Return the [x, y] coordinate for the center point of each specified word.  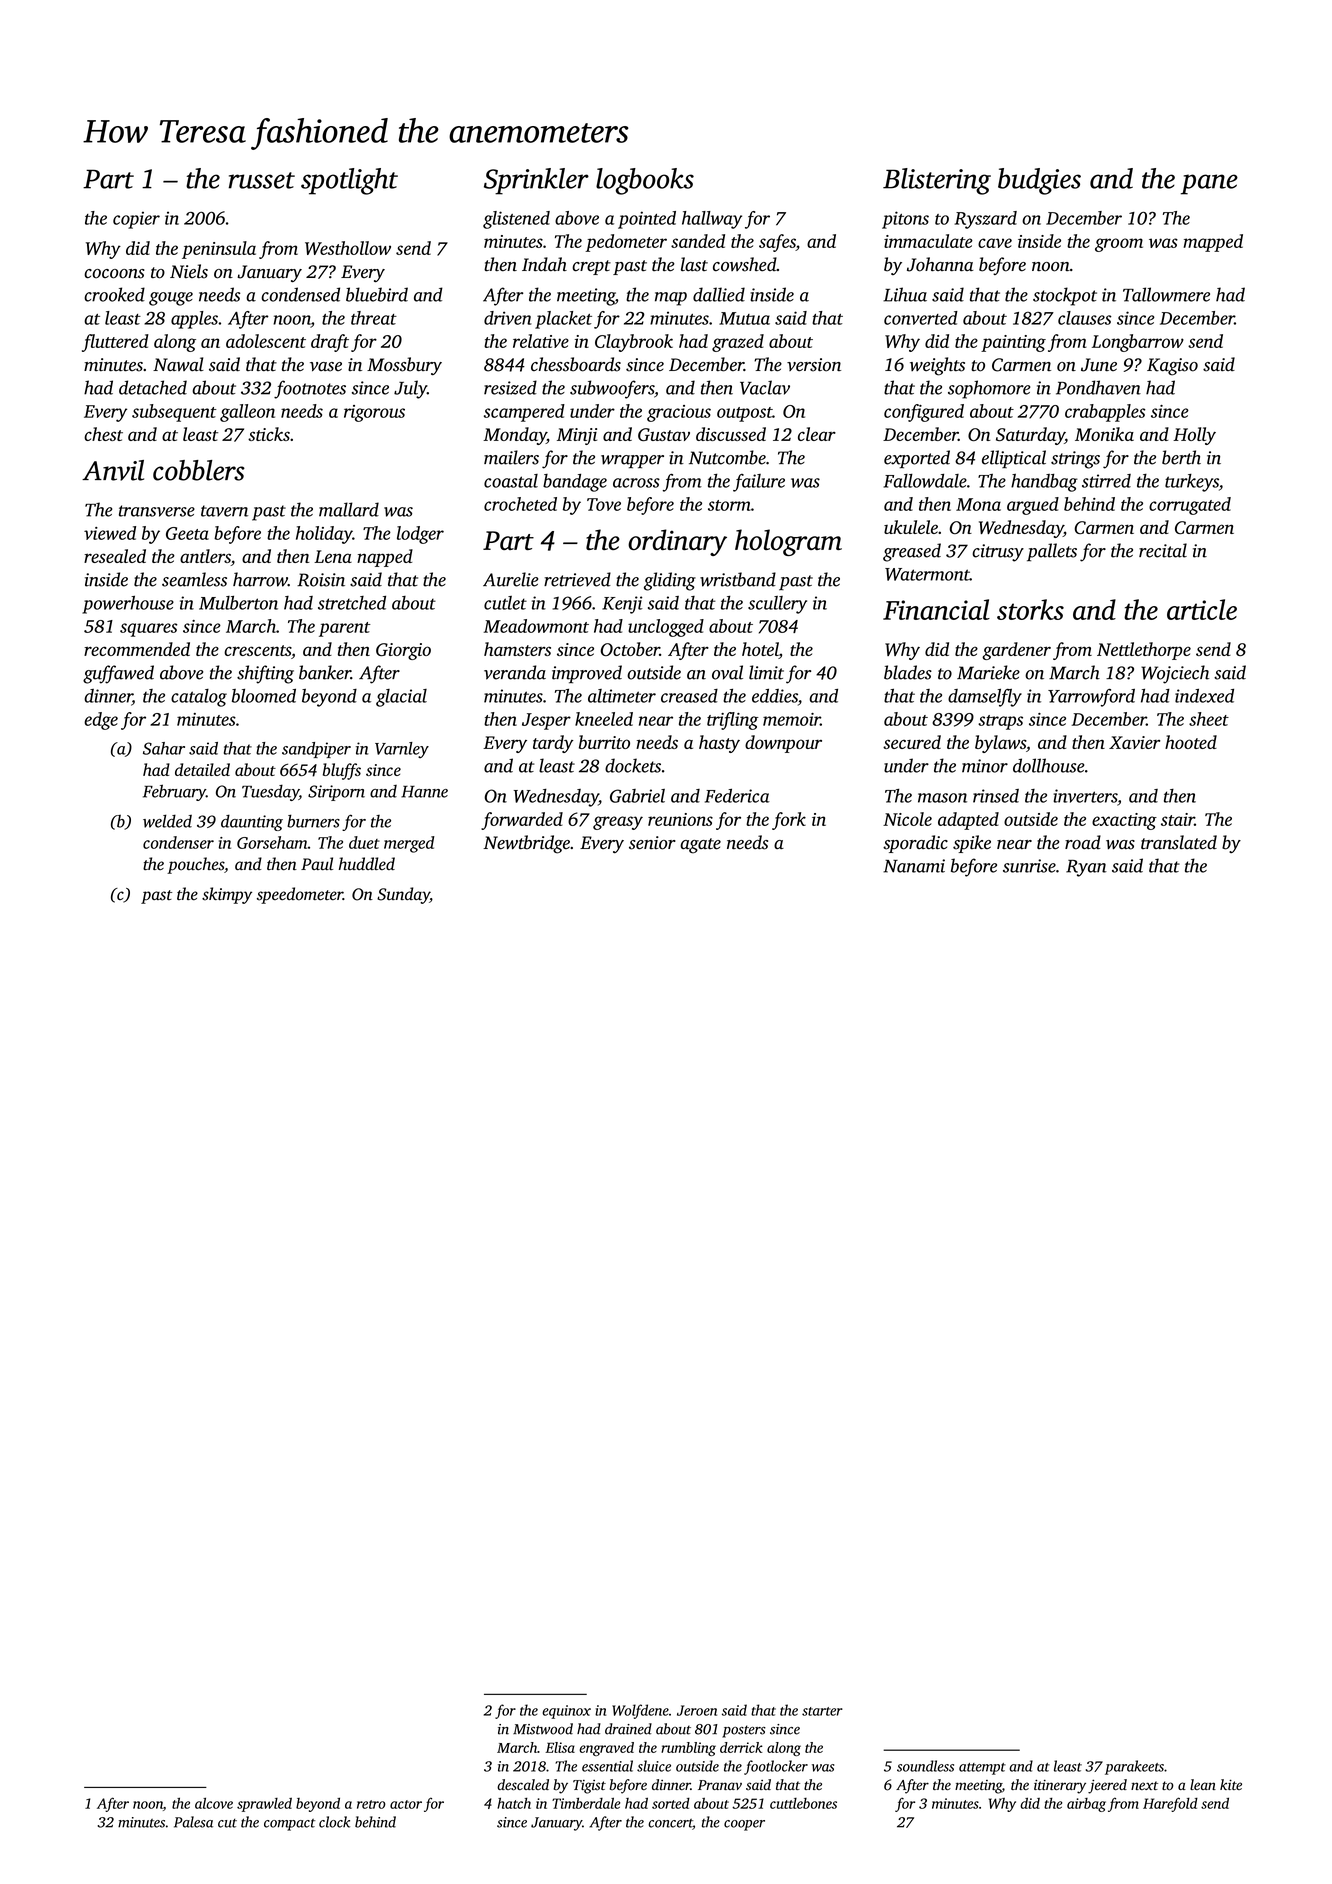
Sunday [403, 895]
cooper [744, 1825]
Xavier [1134, 742]
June [1099, 365]
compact [289, 1825]
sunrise [1029, 866]
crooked [114, 294]
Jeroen [697, 1710]
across [636, 483]
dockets [633, 765]
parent [345, 629]
